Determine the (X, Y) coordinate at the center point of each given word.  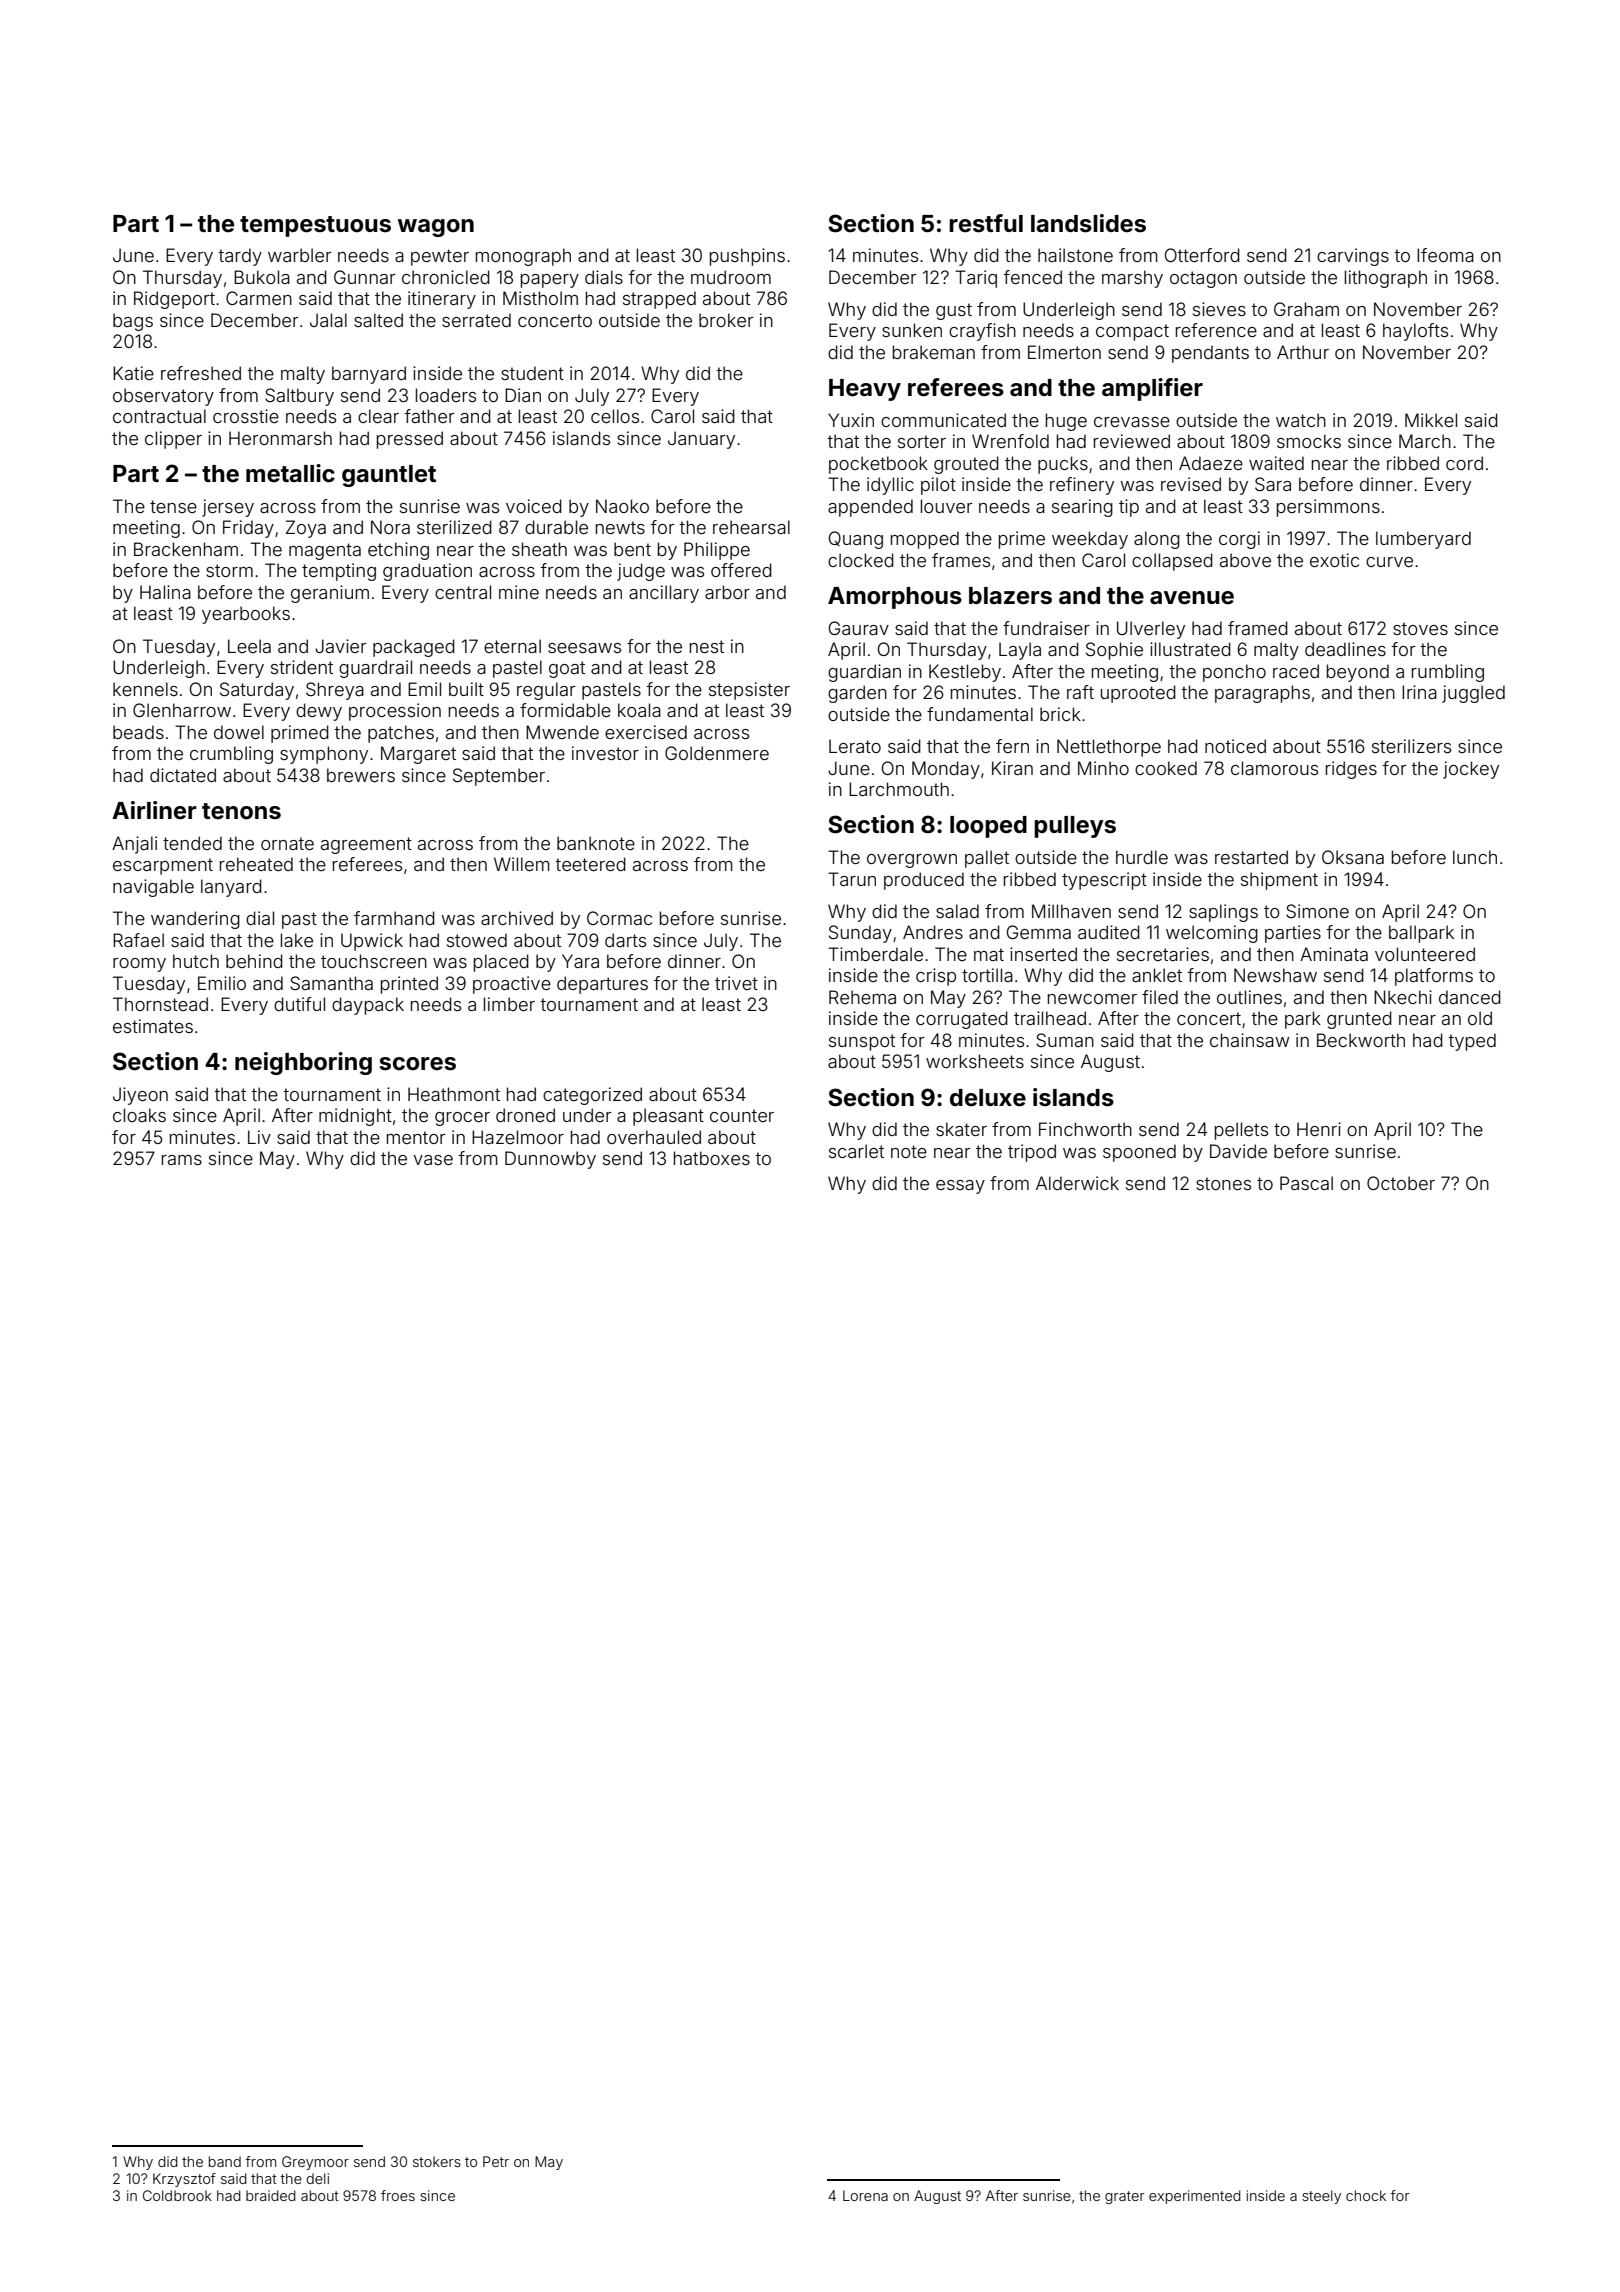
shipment (1279, 881)
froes (398, 2195)
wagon (436, 228)
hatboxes (712, 1158)
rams (182, 1160)
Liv (259, 1137)
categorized (592, 1096)
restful (986, 223)
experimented (1195, 2197)
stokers (437, 2161)
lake (297, 940)
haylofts (1415, 332)
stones (1223, 1183)
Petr (496, 2161)
